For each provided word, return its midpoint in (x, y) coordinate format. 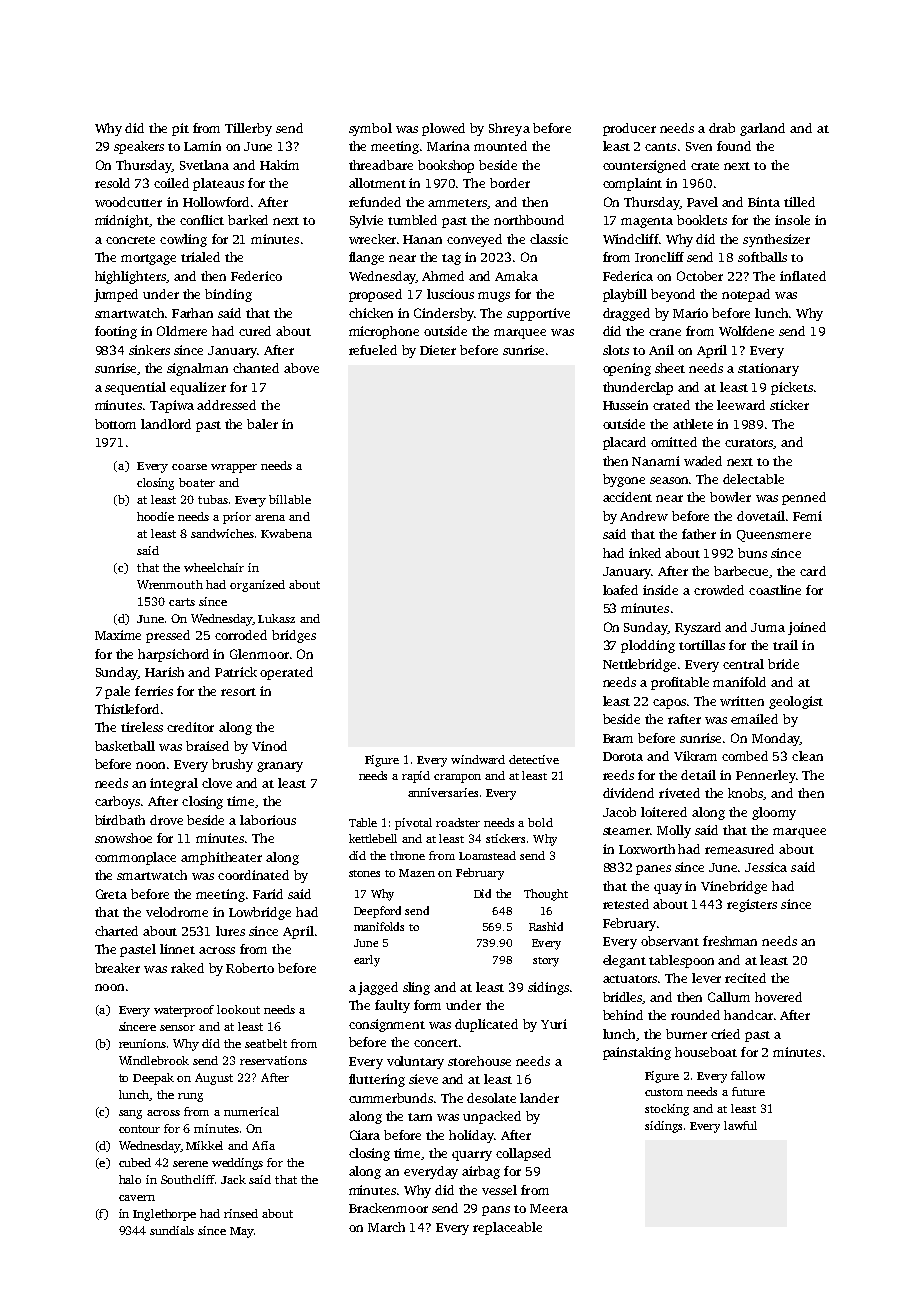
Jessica (766, 867)
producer (629, 129)
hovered (778, 997)
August (214, 1079)
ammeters (458, 204)
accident (627, 497)
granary (280, 767)
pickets (792, 388)
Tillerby (248, 129)
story (546, 962)
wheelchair (214, 567)
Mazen (417, 873)
